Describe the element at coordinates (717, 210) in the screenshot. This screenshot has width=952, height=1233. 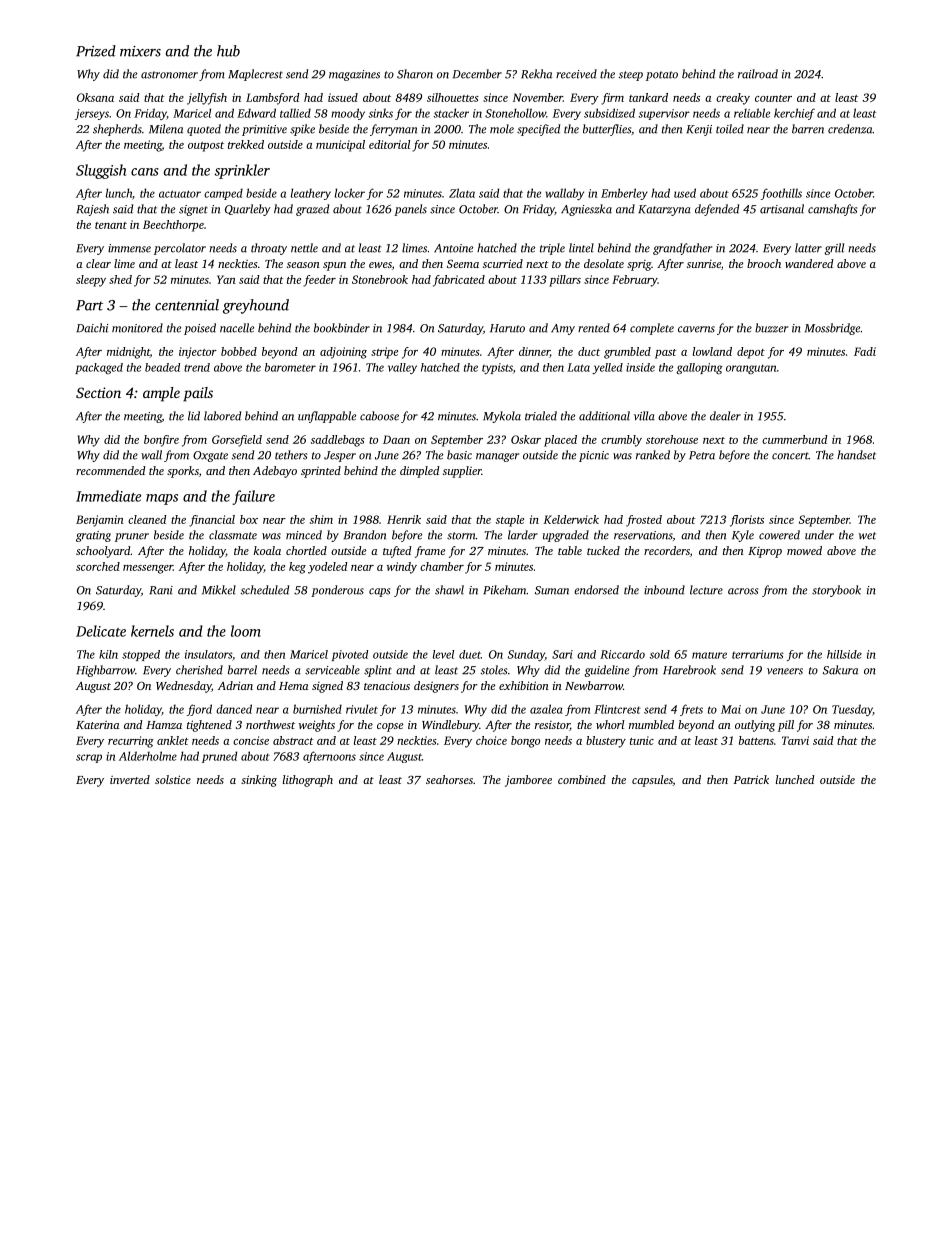
I see `defended` at that location.
